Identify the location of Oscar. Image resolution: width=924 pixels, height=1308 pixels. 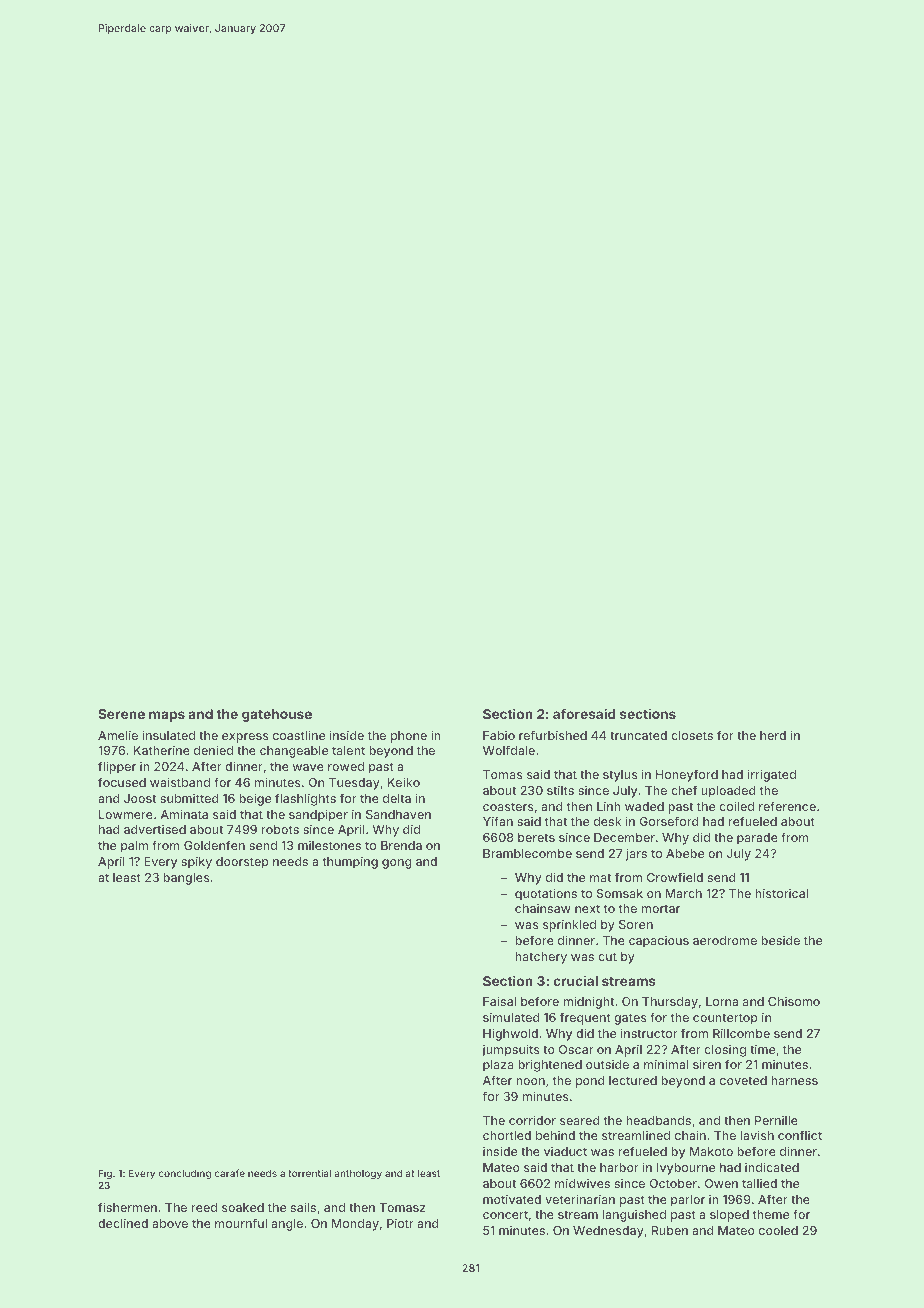
(576, 1049).
